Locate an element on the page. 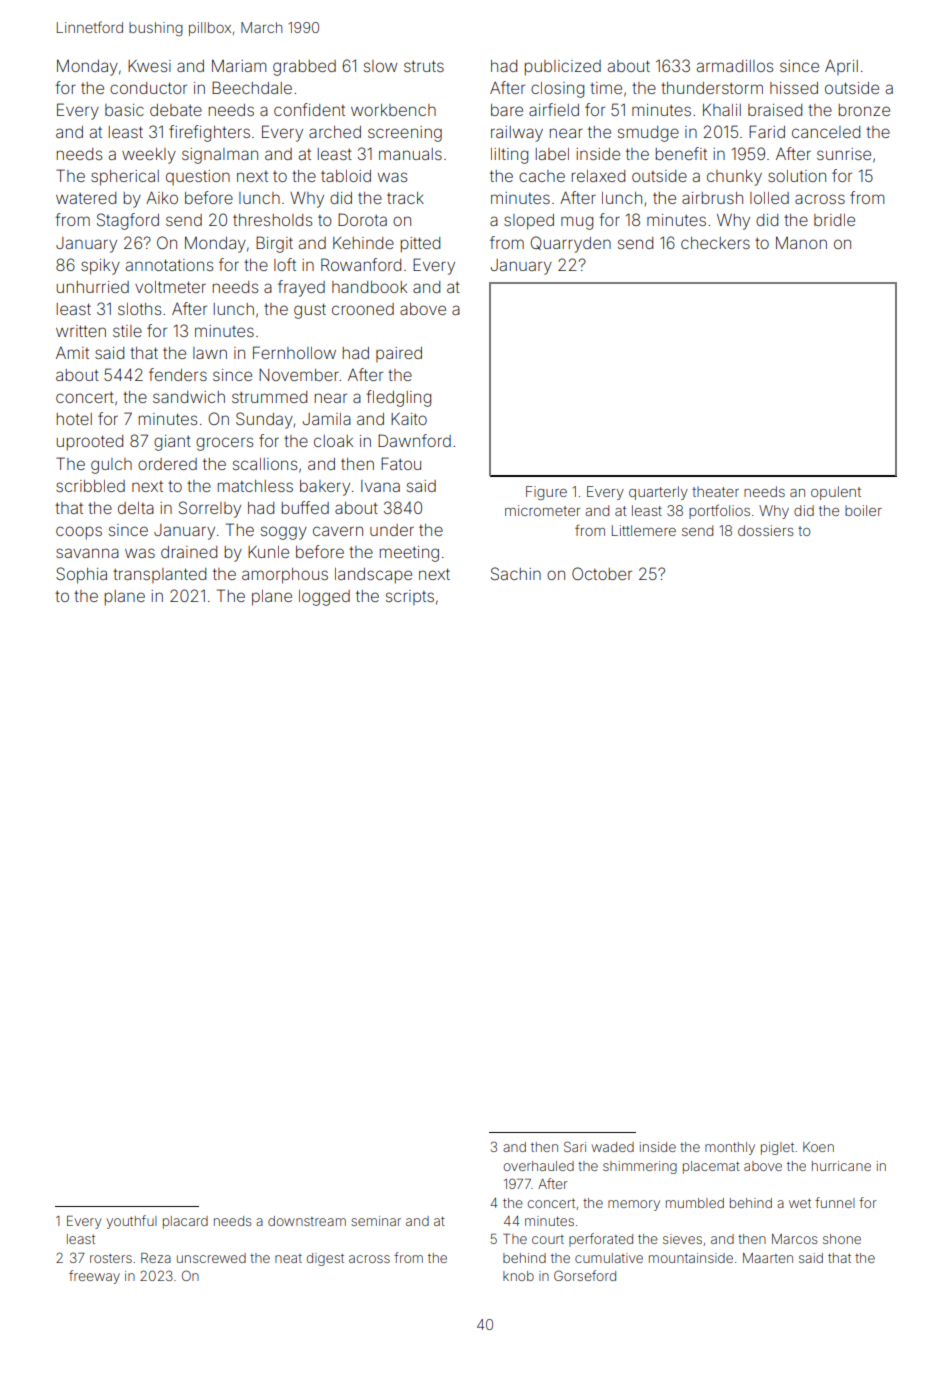  placard is located at coordinates (185, 1222).
